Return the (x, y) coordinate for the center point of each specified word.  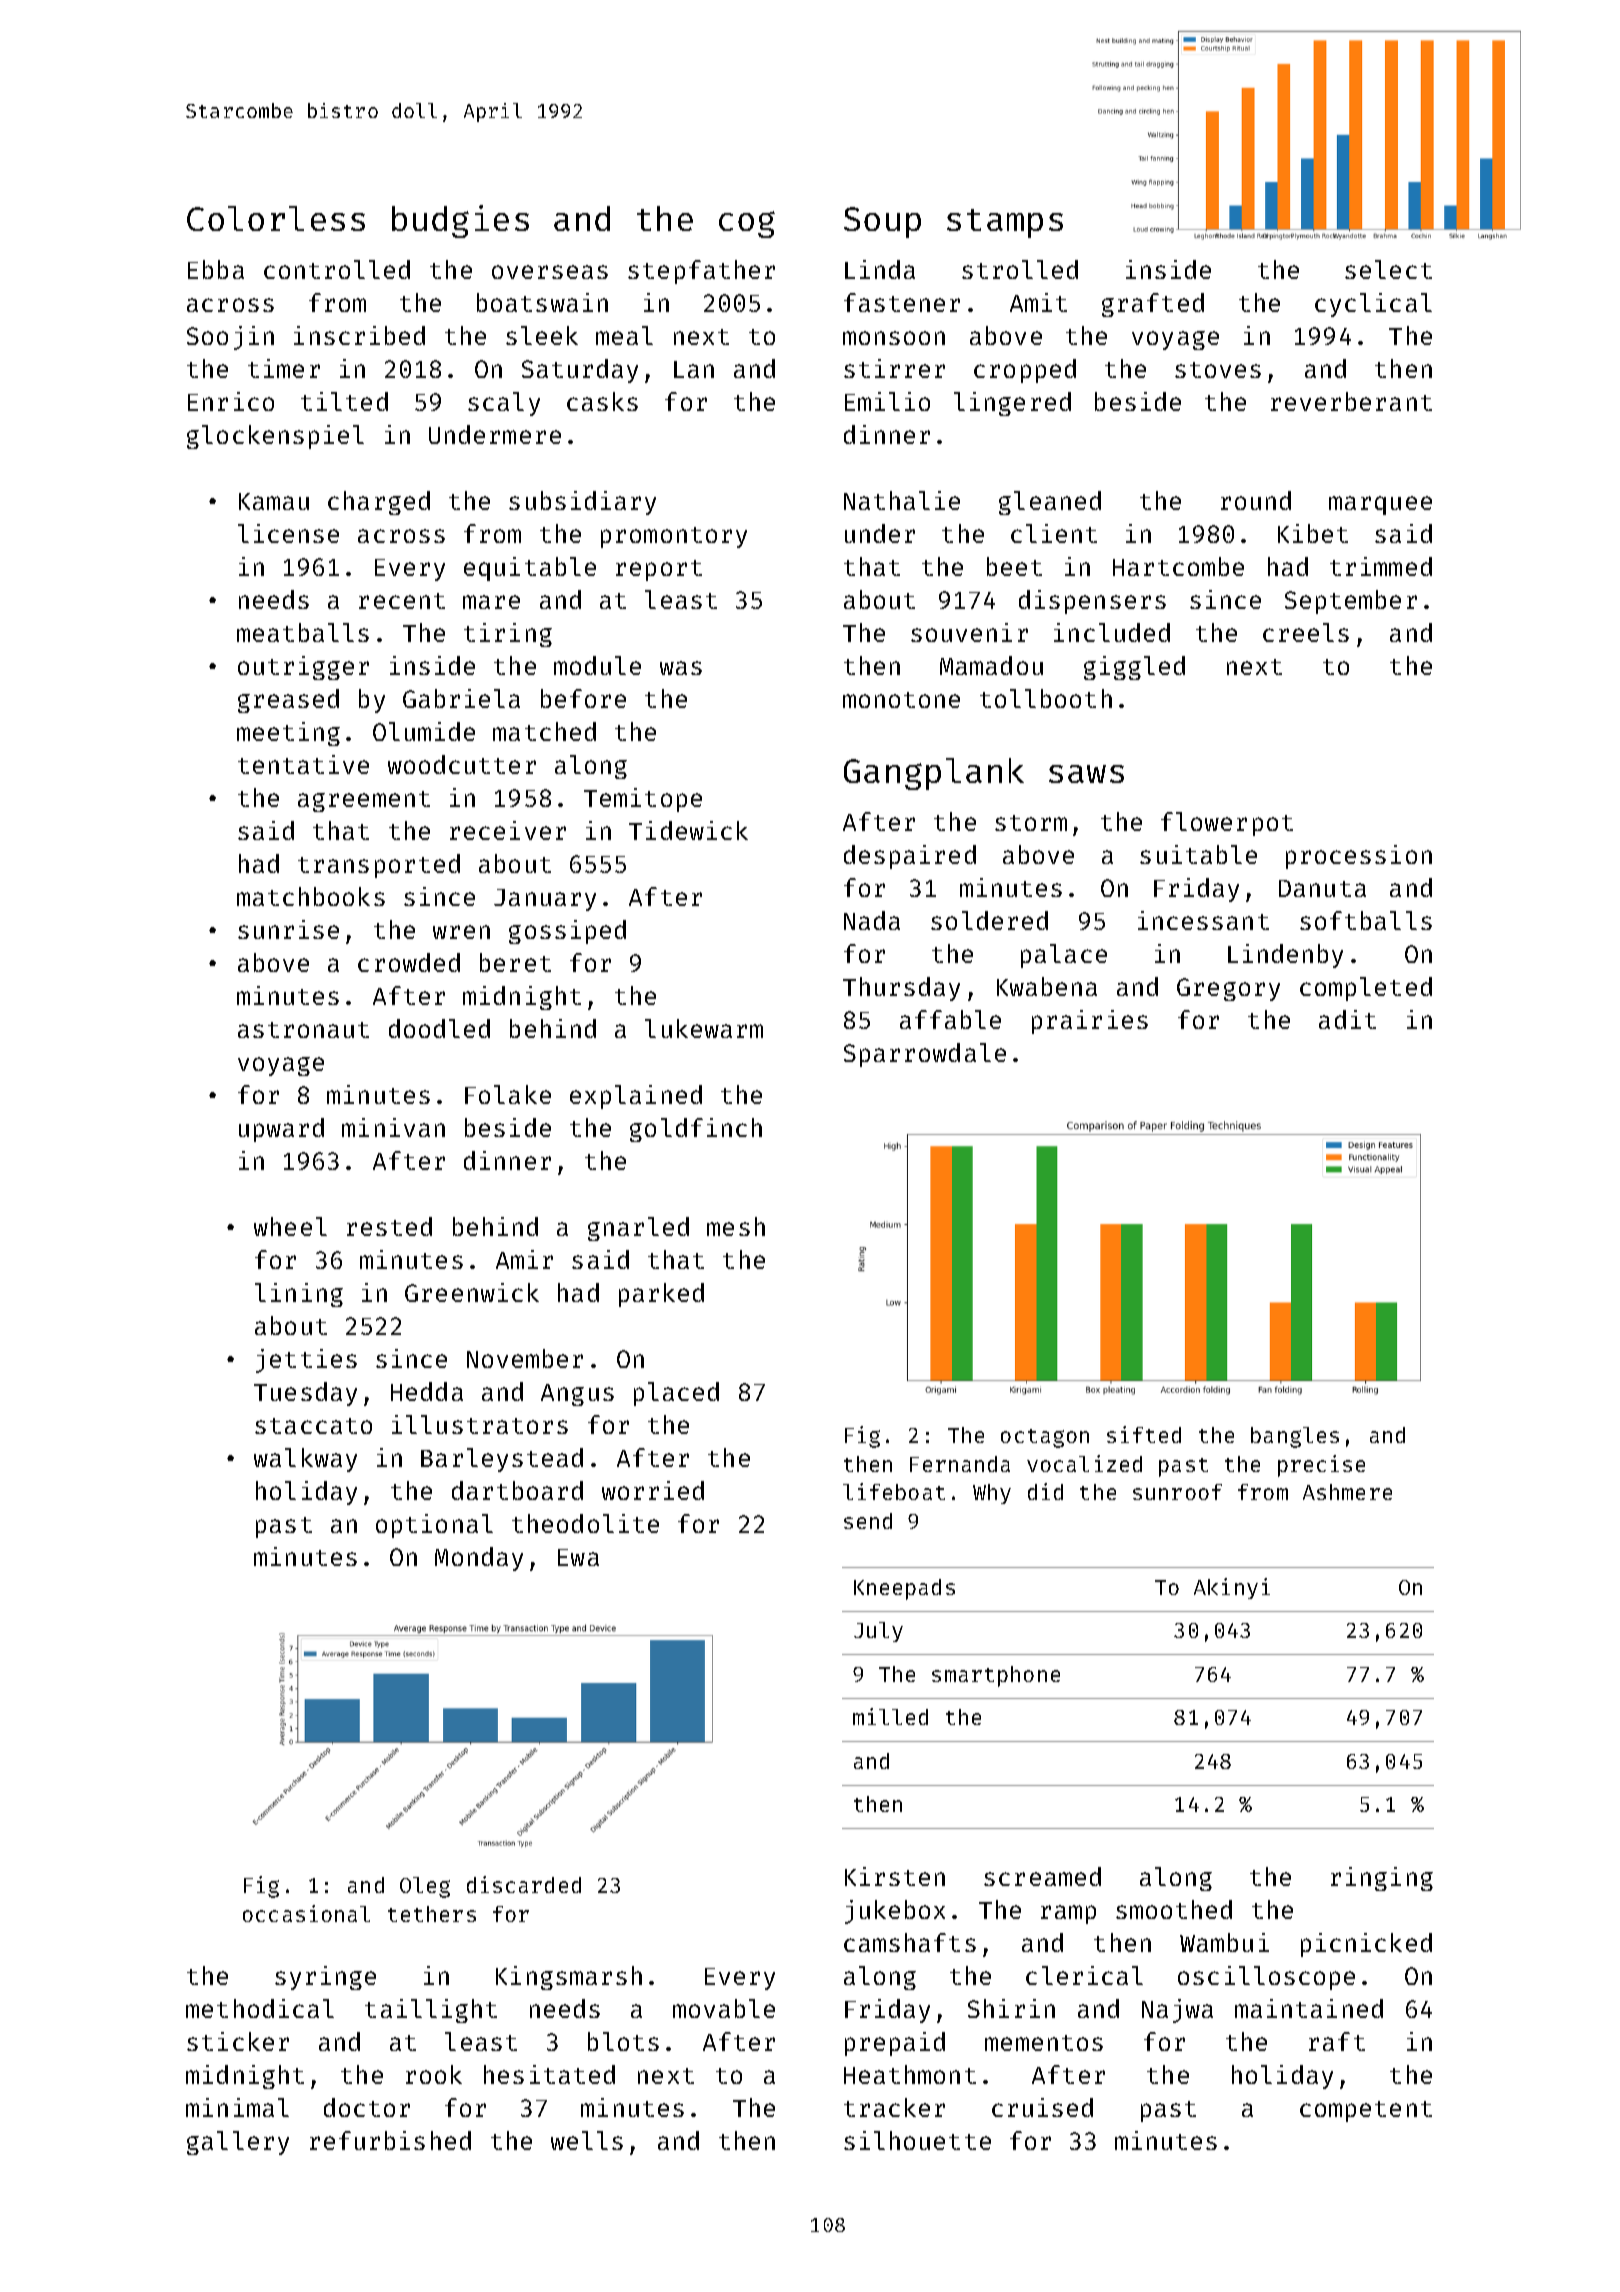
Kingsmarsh (569, 1978)
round (1256, 500)
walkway (305, 1460)
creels (1306, 632)
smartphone (996, 1676)
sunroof (1177, 1492)
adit (1347, 1019)
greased (288, 701)
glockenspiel (275, 437)
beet (1014, 566)
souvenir (969, 632)
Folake (508, 1094)
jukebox (895, 1912)
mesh (736, 1226)
